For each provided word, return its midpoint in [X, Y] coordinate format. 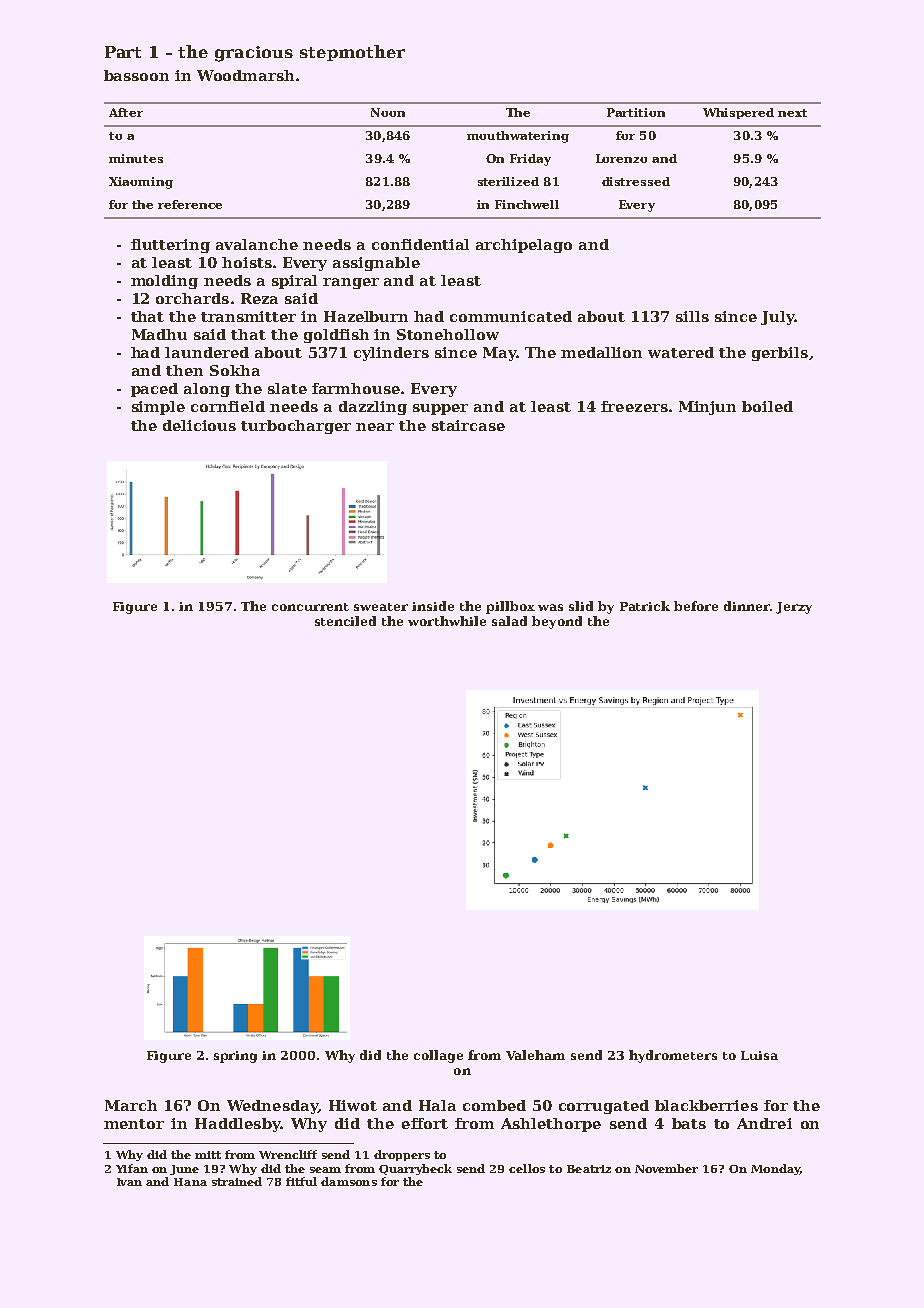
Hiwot [353, 1105]
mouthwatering [518, 137]
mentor [134, 1124]
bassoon [136, 75]
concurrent [310, 607]
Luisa [759, 1055]
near [375, 427]
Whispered [738, 113]
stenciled [345, 621]
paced [154, 390]
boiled [767, 406]
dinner [747, 606]
